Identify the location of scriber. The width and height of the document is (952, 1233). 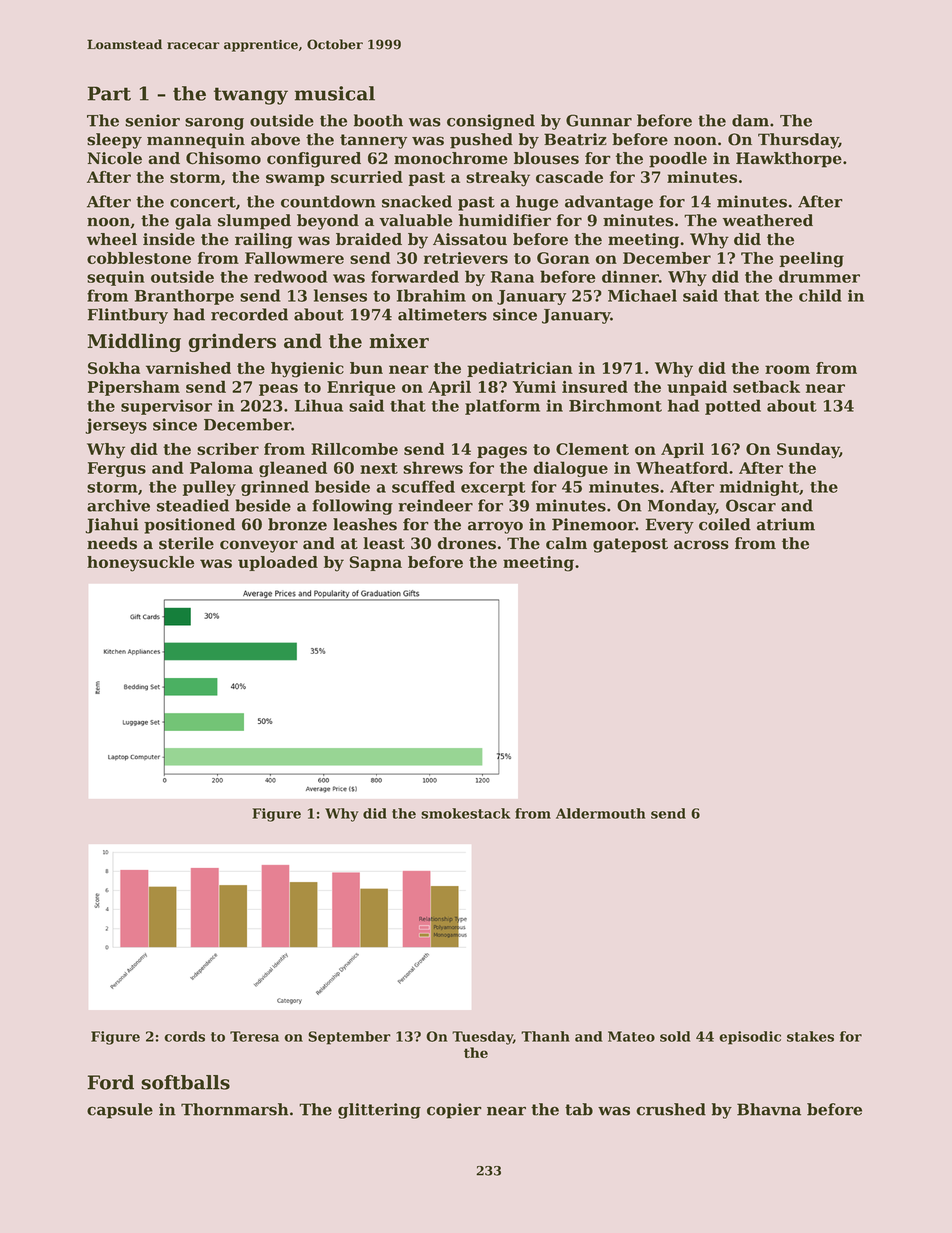
(228, 449).
